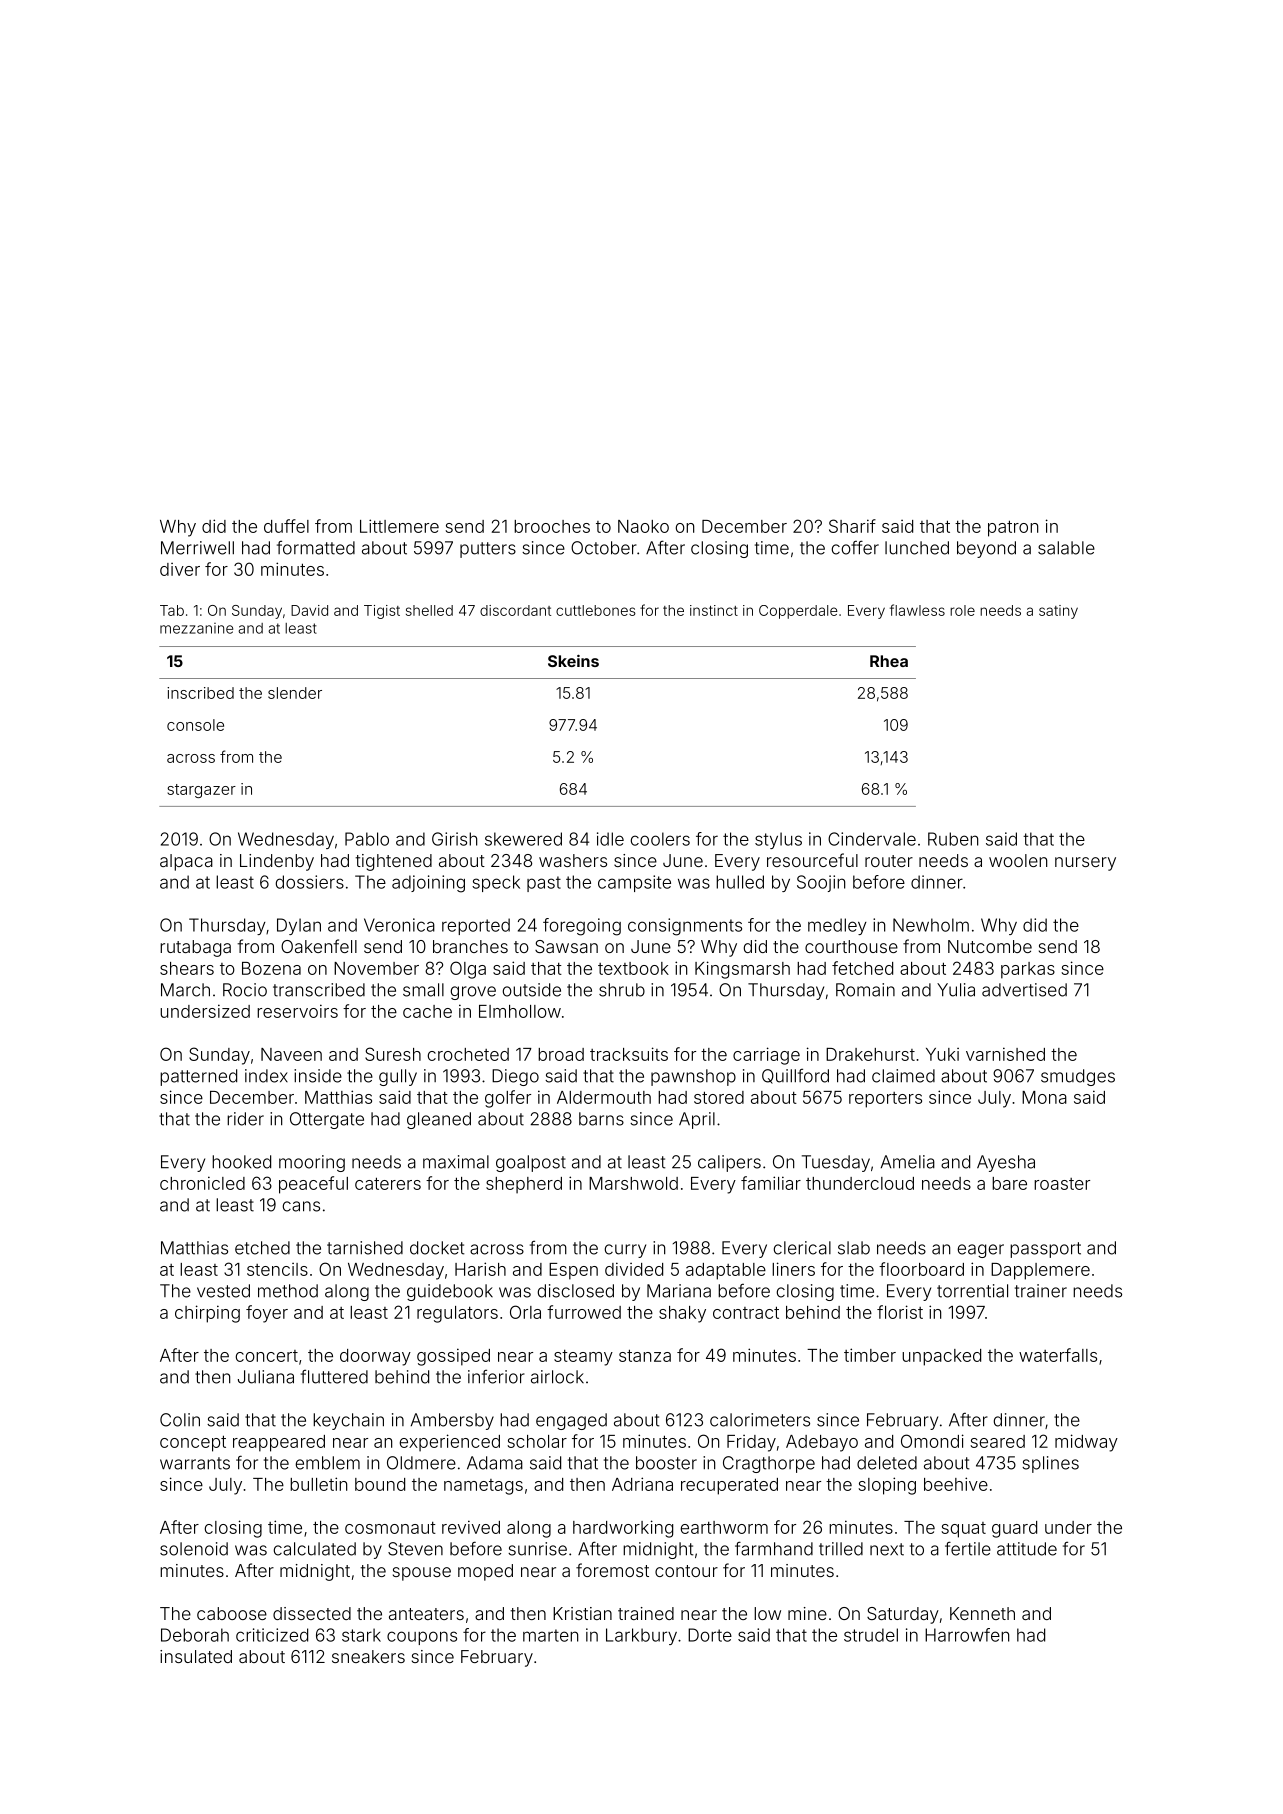 The width and height of the screenshot is (1283, 1814). I want to click on torrential, so click(972, 1291).
